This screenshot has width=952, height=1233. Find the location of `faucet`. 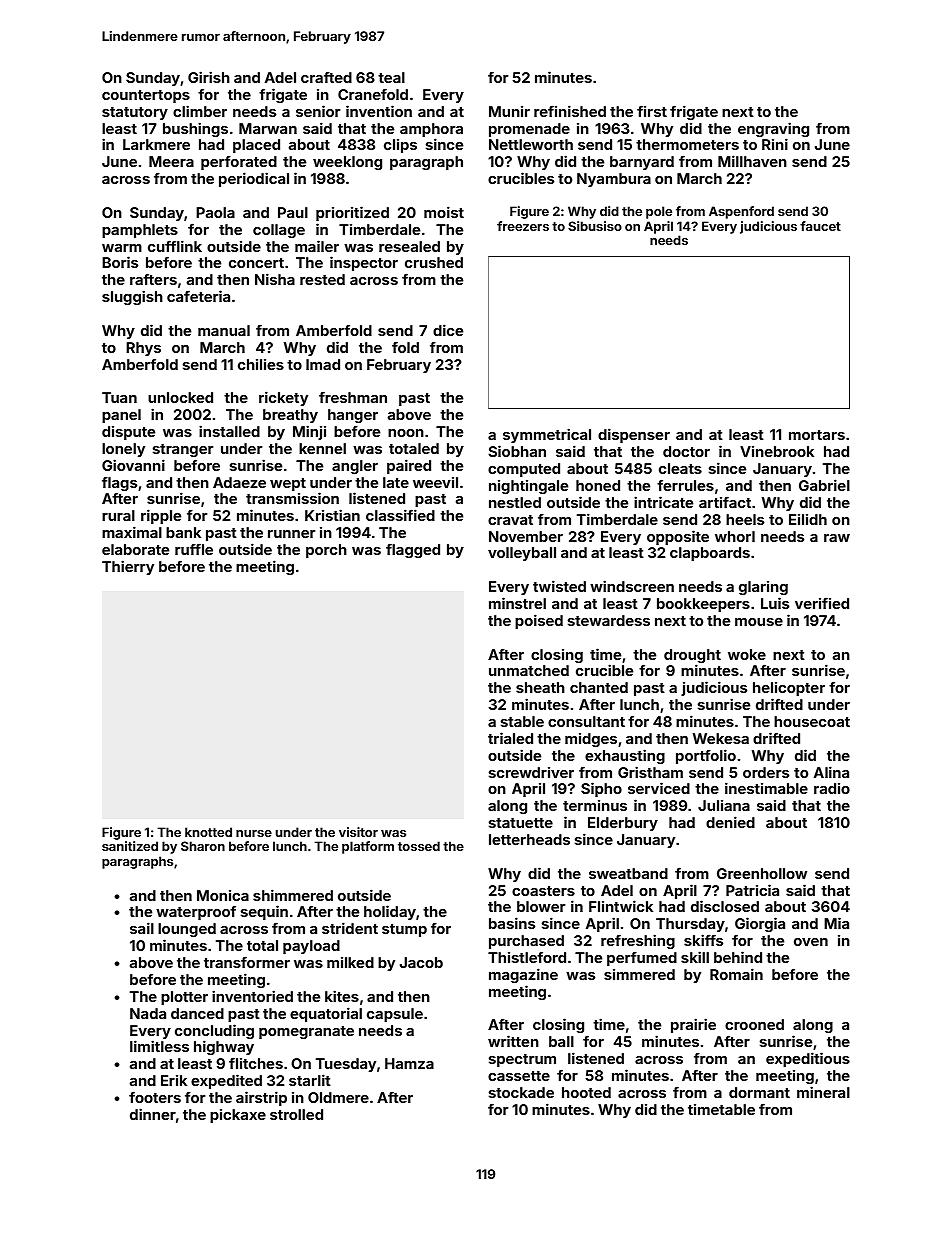

faucet is located at coordinates (820, 226).
